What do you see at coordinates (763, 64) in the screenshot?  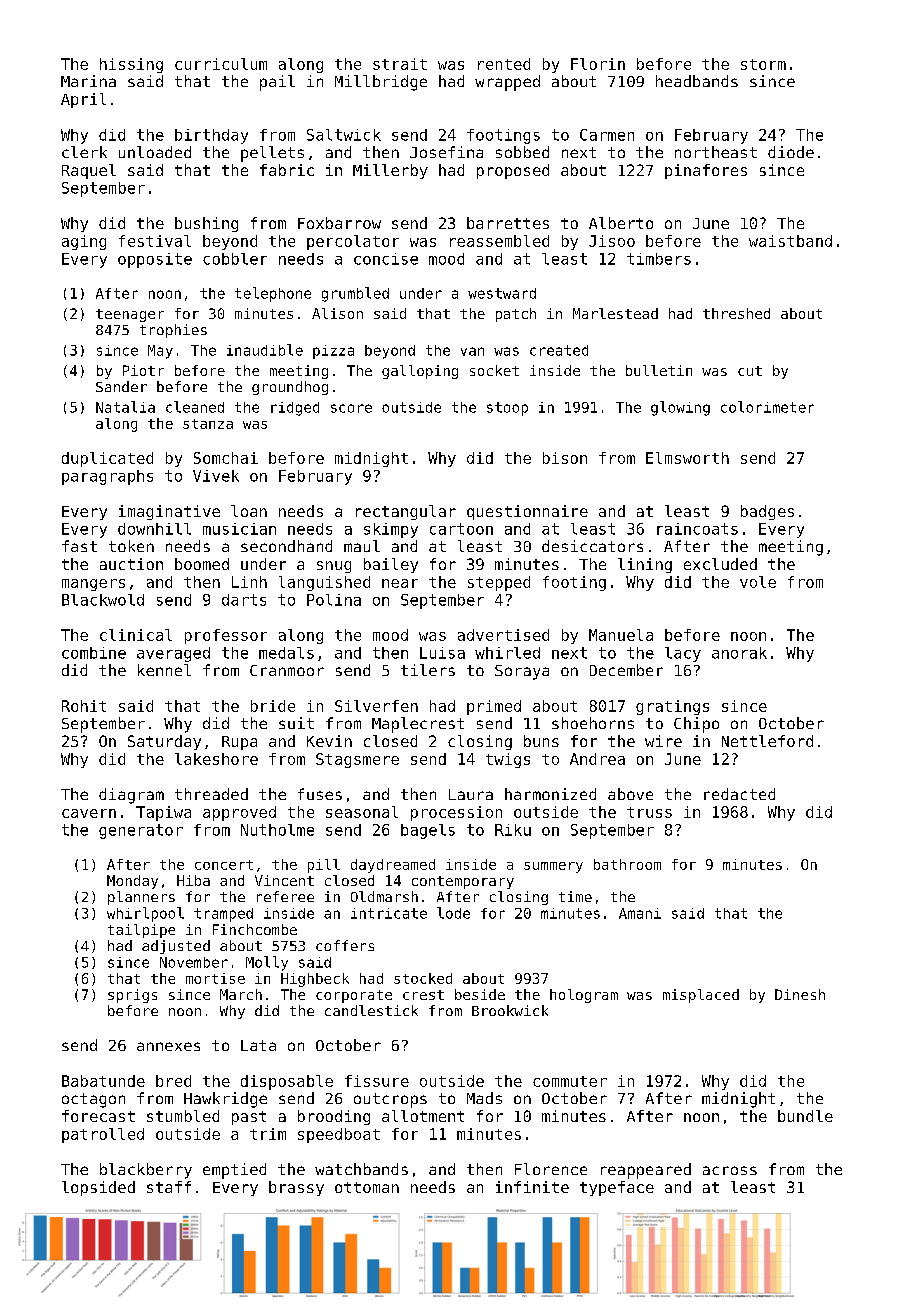 I see `storm` at bounding box center [763, 64].
